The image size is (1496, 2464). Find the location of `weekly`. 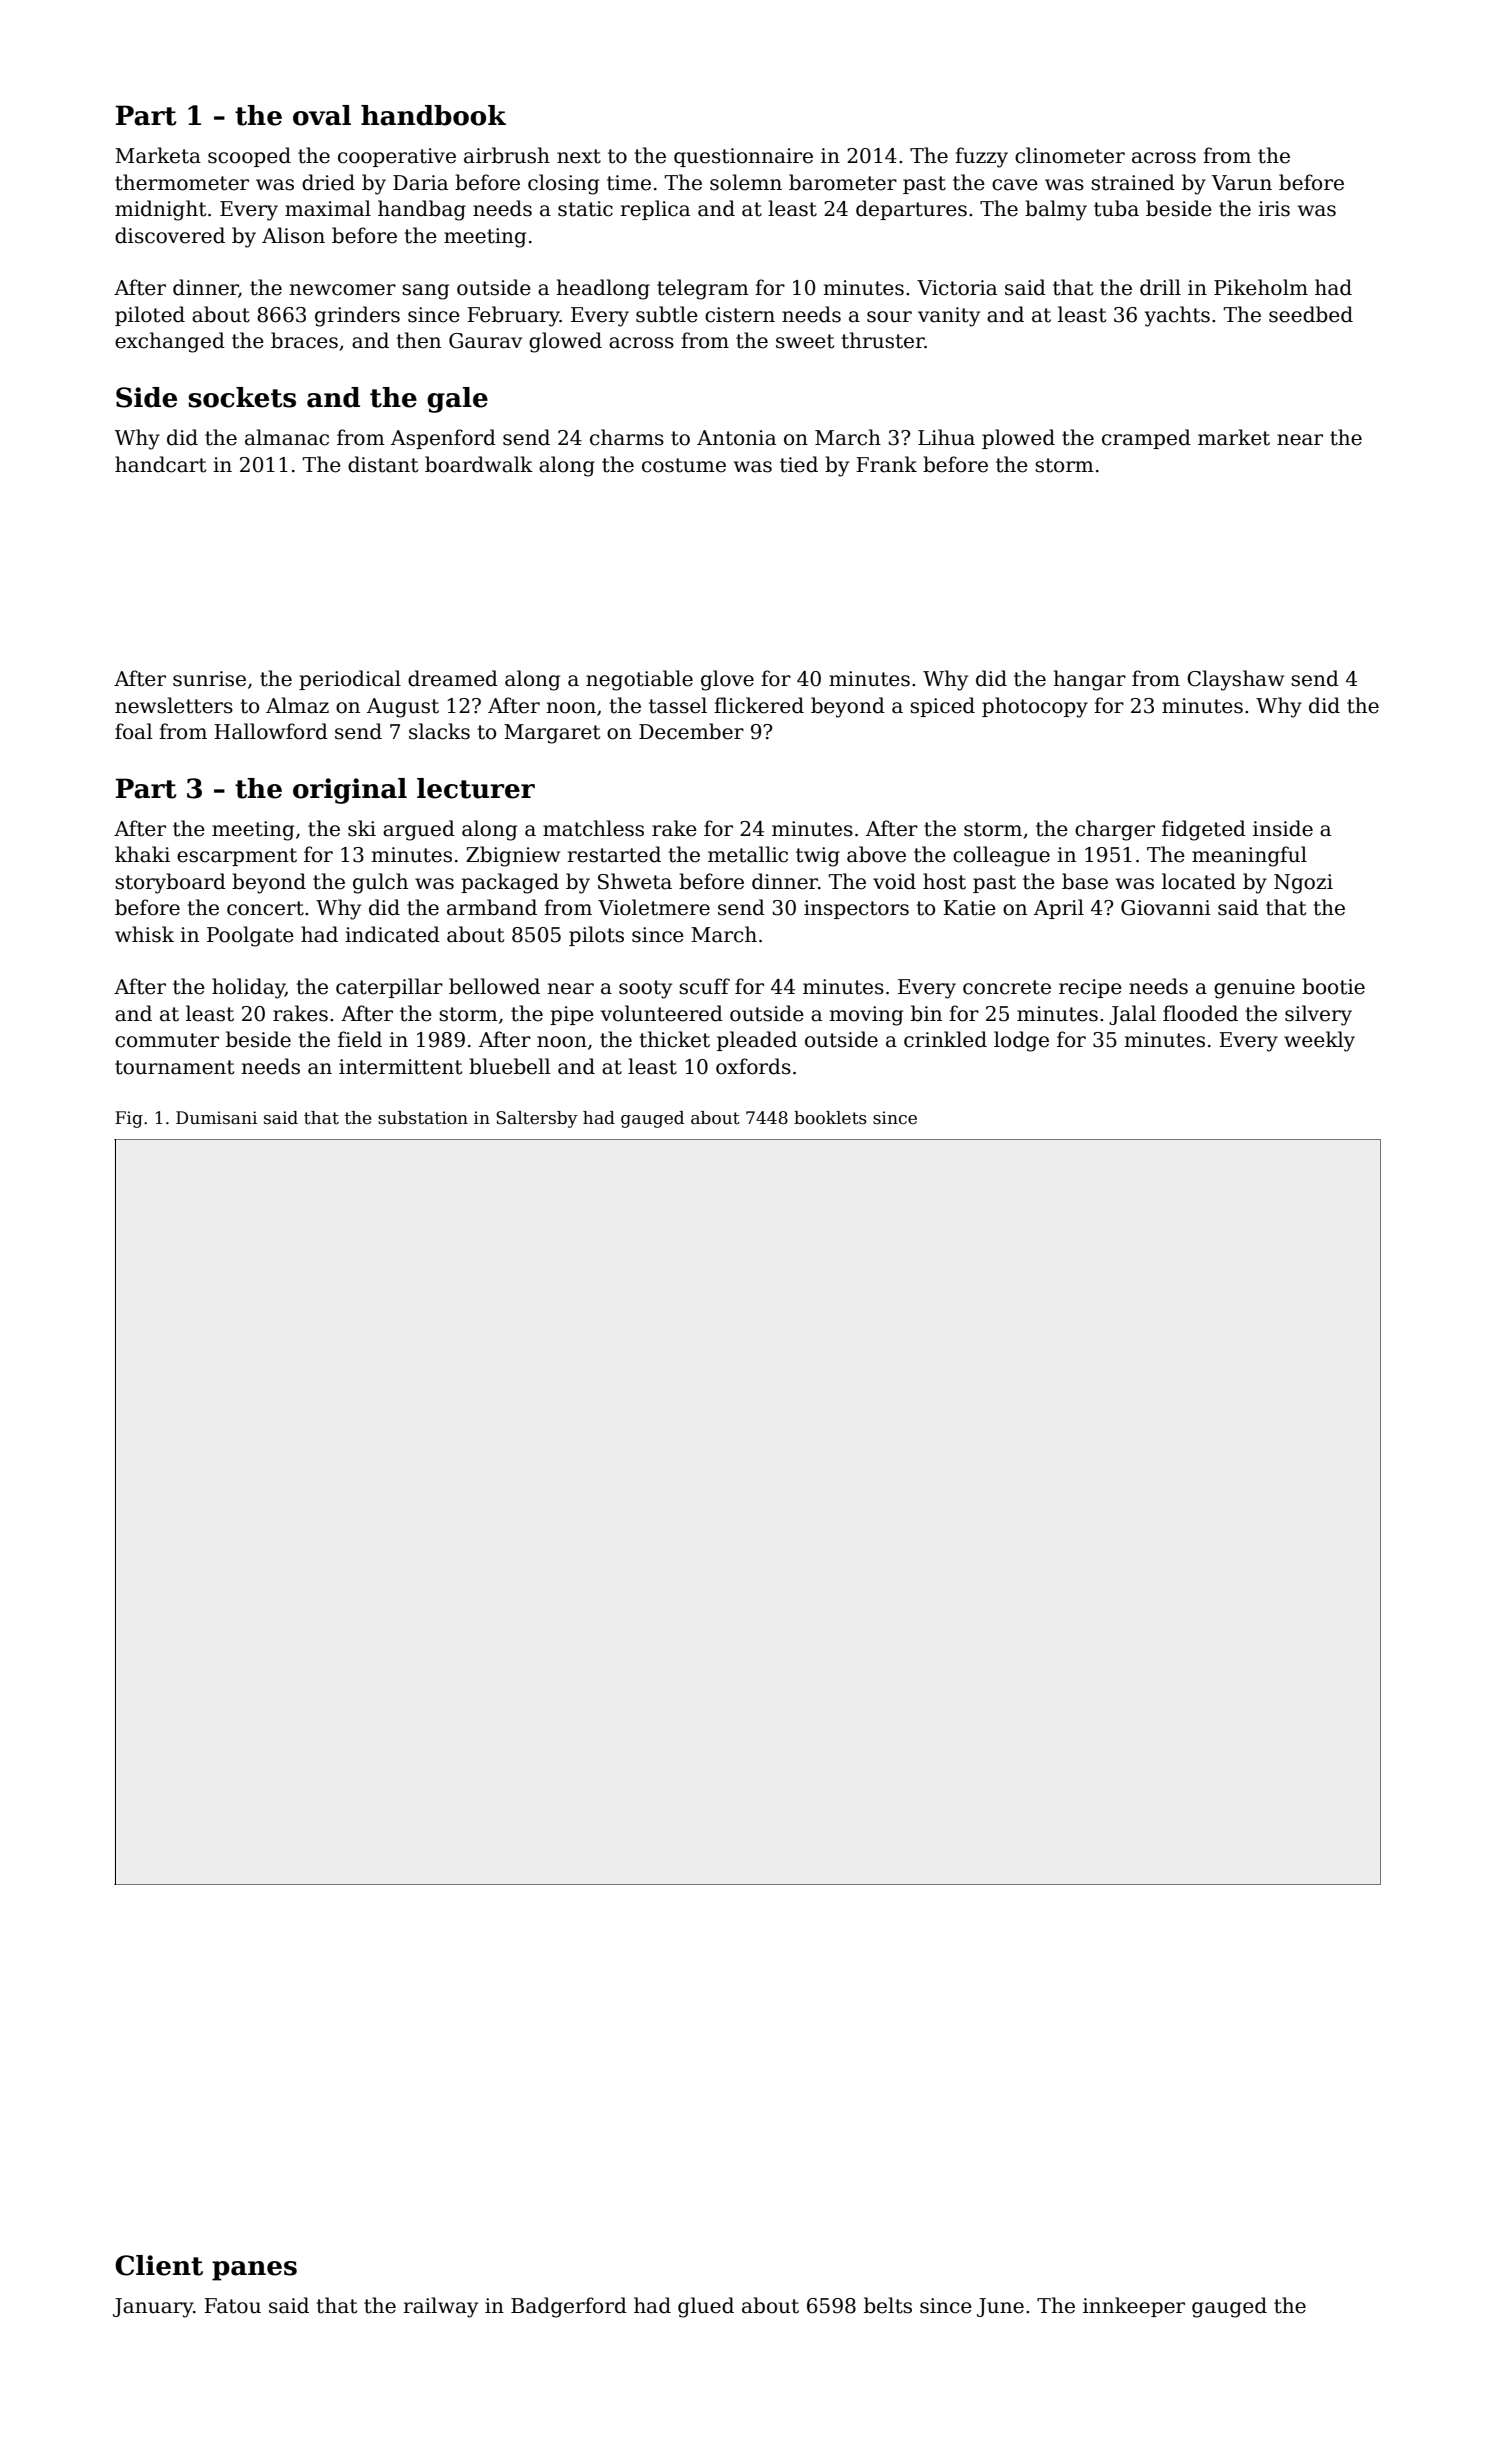

weekly is located at coordinates (1319, 1041).
